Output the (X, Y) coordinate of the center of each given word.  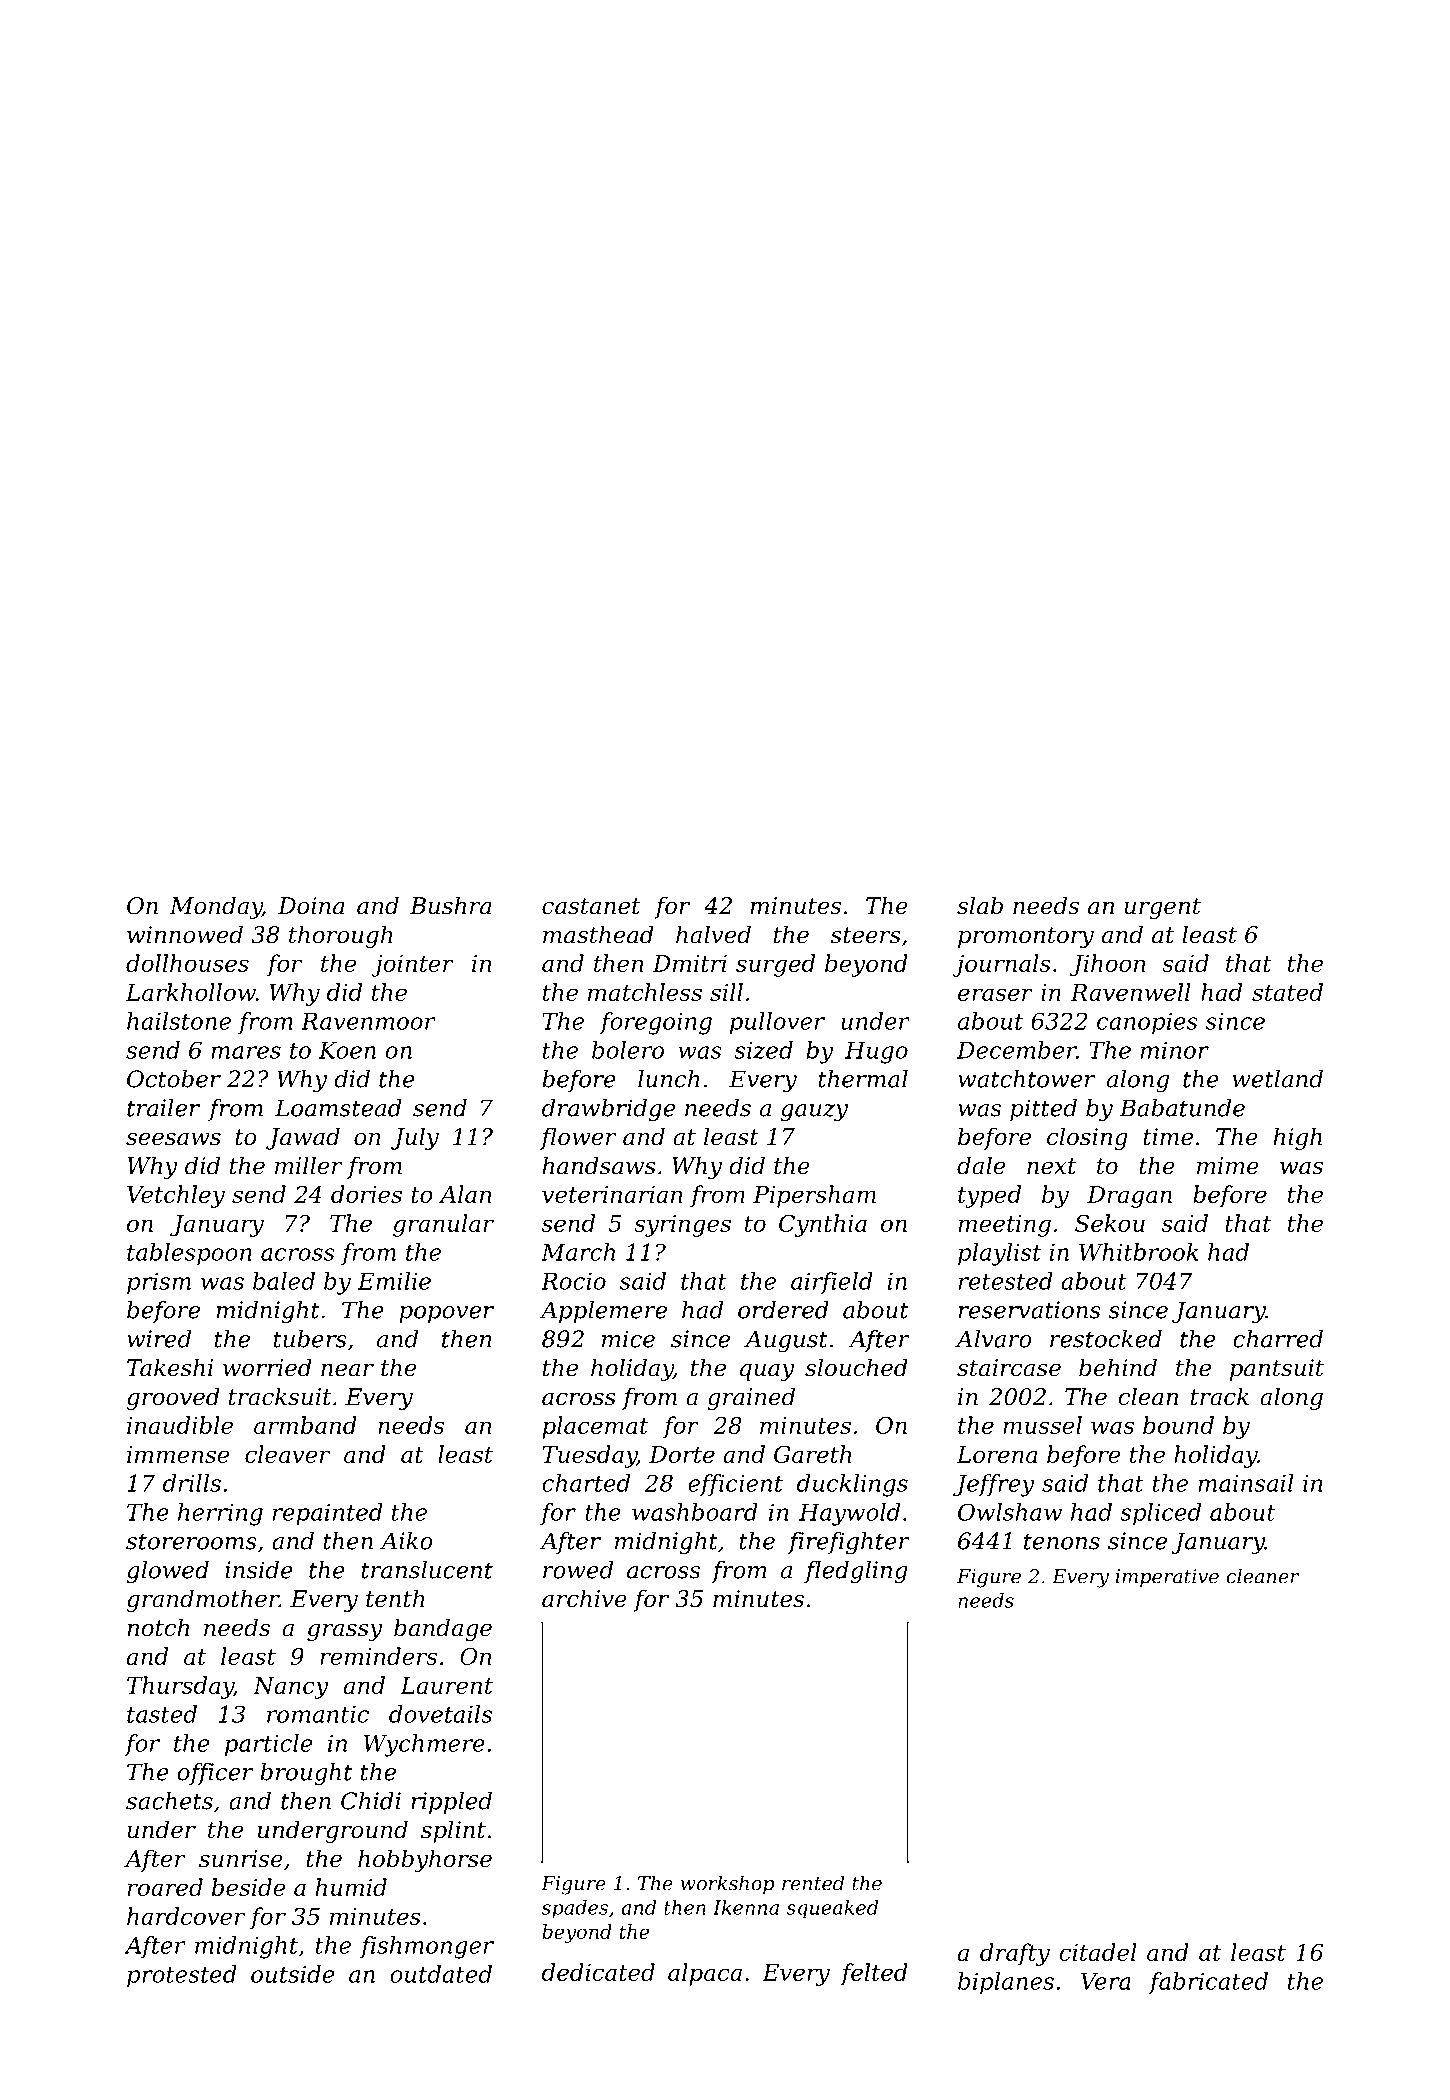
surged (775, 965)
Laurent (446, 1685)
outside (292, 1974)
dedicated (598, 1972)
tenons (1062, 1541)
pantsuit (1277, 1370)
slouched (856, 1367)
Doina (311, 906)
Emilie (394, 1281)
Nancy (291, 1688)
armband (305, 1425)
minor (1175, 1050)
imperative (1167, 1578)
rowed (578, 1570)
